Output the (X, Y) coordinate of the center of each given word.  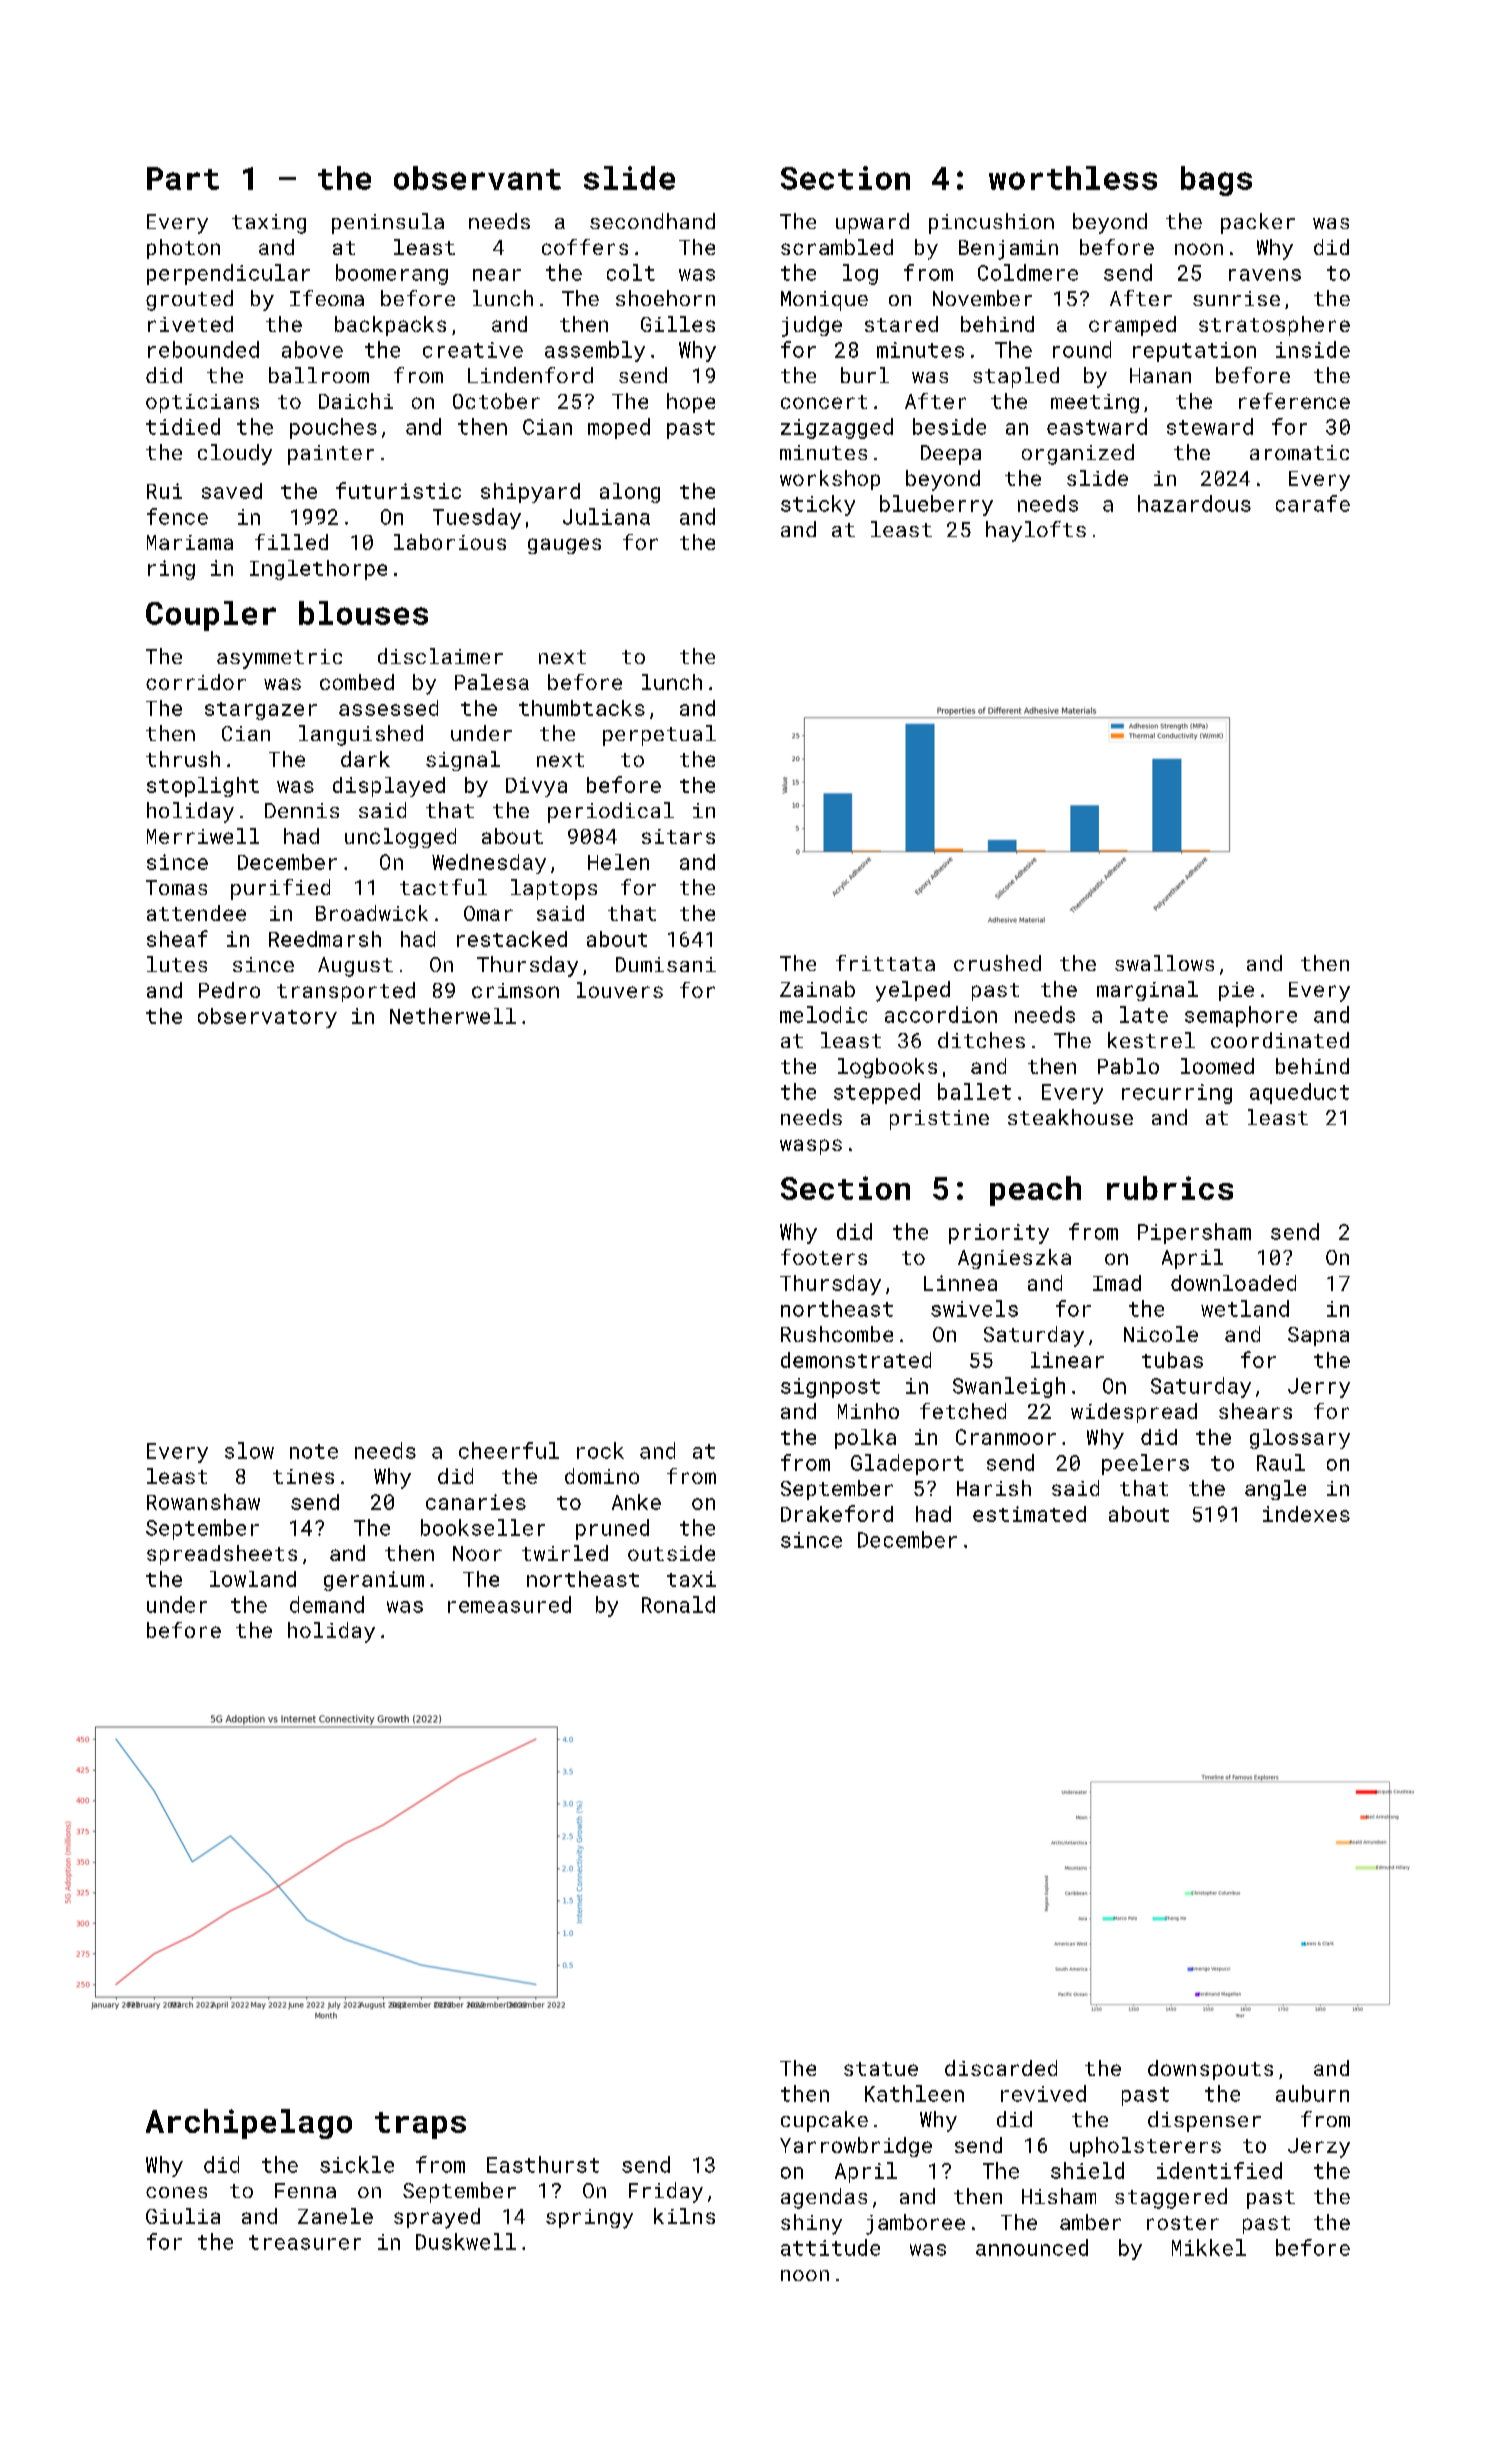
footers (824, 1257)
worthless (1073, 178)
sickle (357, 2164)
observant (477, 178)
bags (1216, 181)
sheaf (177, 938)
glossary (1300, 1439)
